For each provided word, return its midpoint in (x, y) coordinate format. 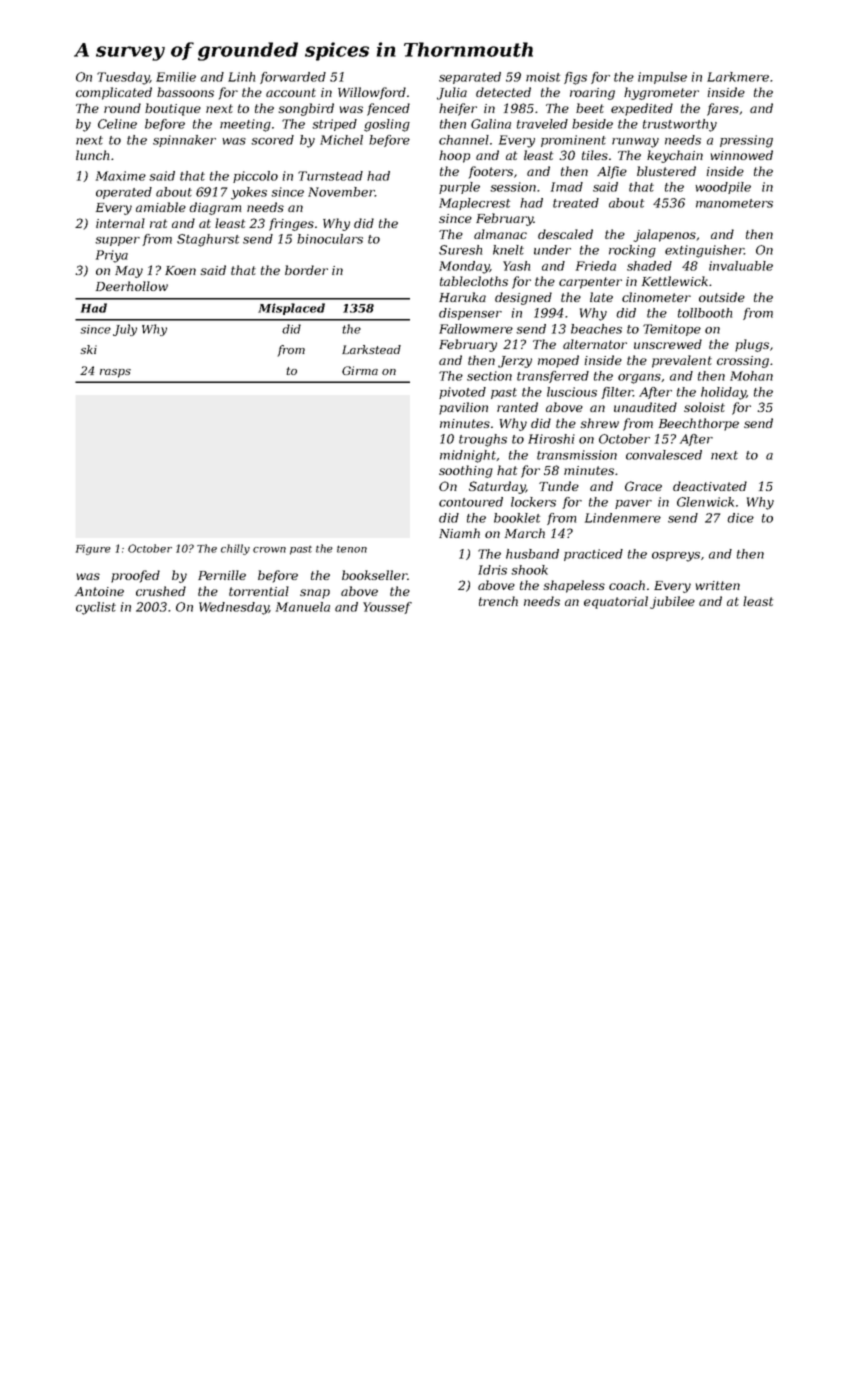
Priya (112, 256)
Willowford (372, 93)
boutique (173, 109)
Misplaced (291, 309)
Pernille (222, 575)
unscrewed (668, 344)
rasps (115, 373)
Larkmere (738, 77)
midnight (468, 456)
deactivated (710, 486)
